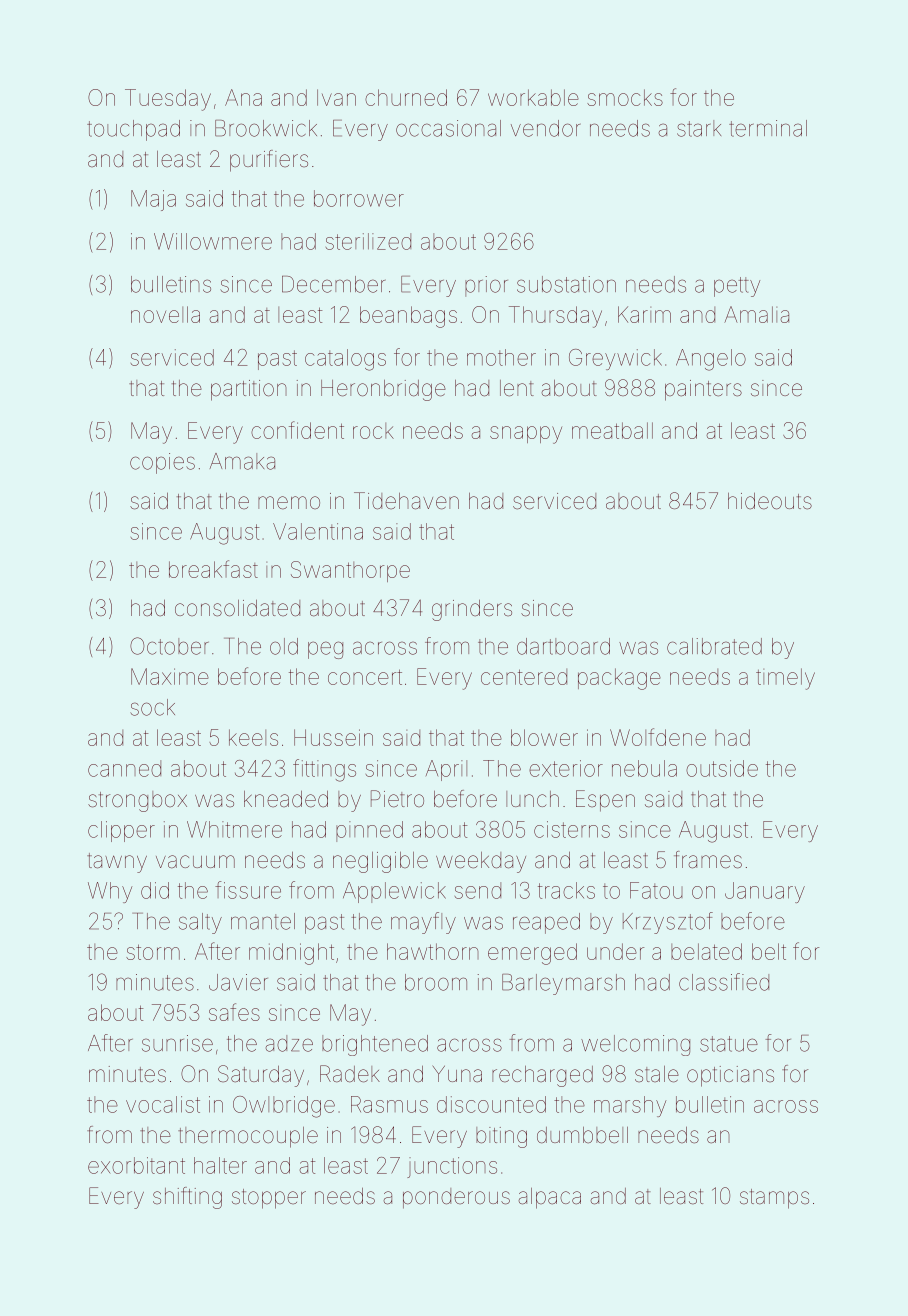 The width and height of the document is (908, 1316). What do you see at coordinates (533, 97) in the document?
I see `workable` at bounding box center [533, 97].
